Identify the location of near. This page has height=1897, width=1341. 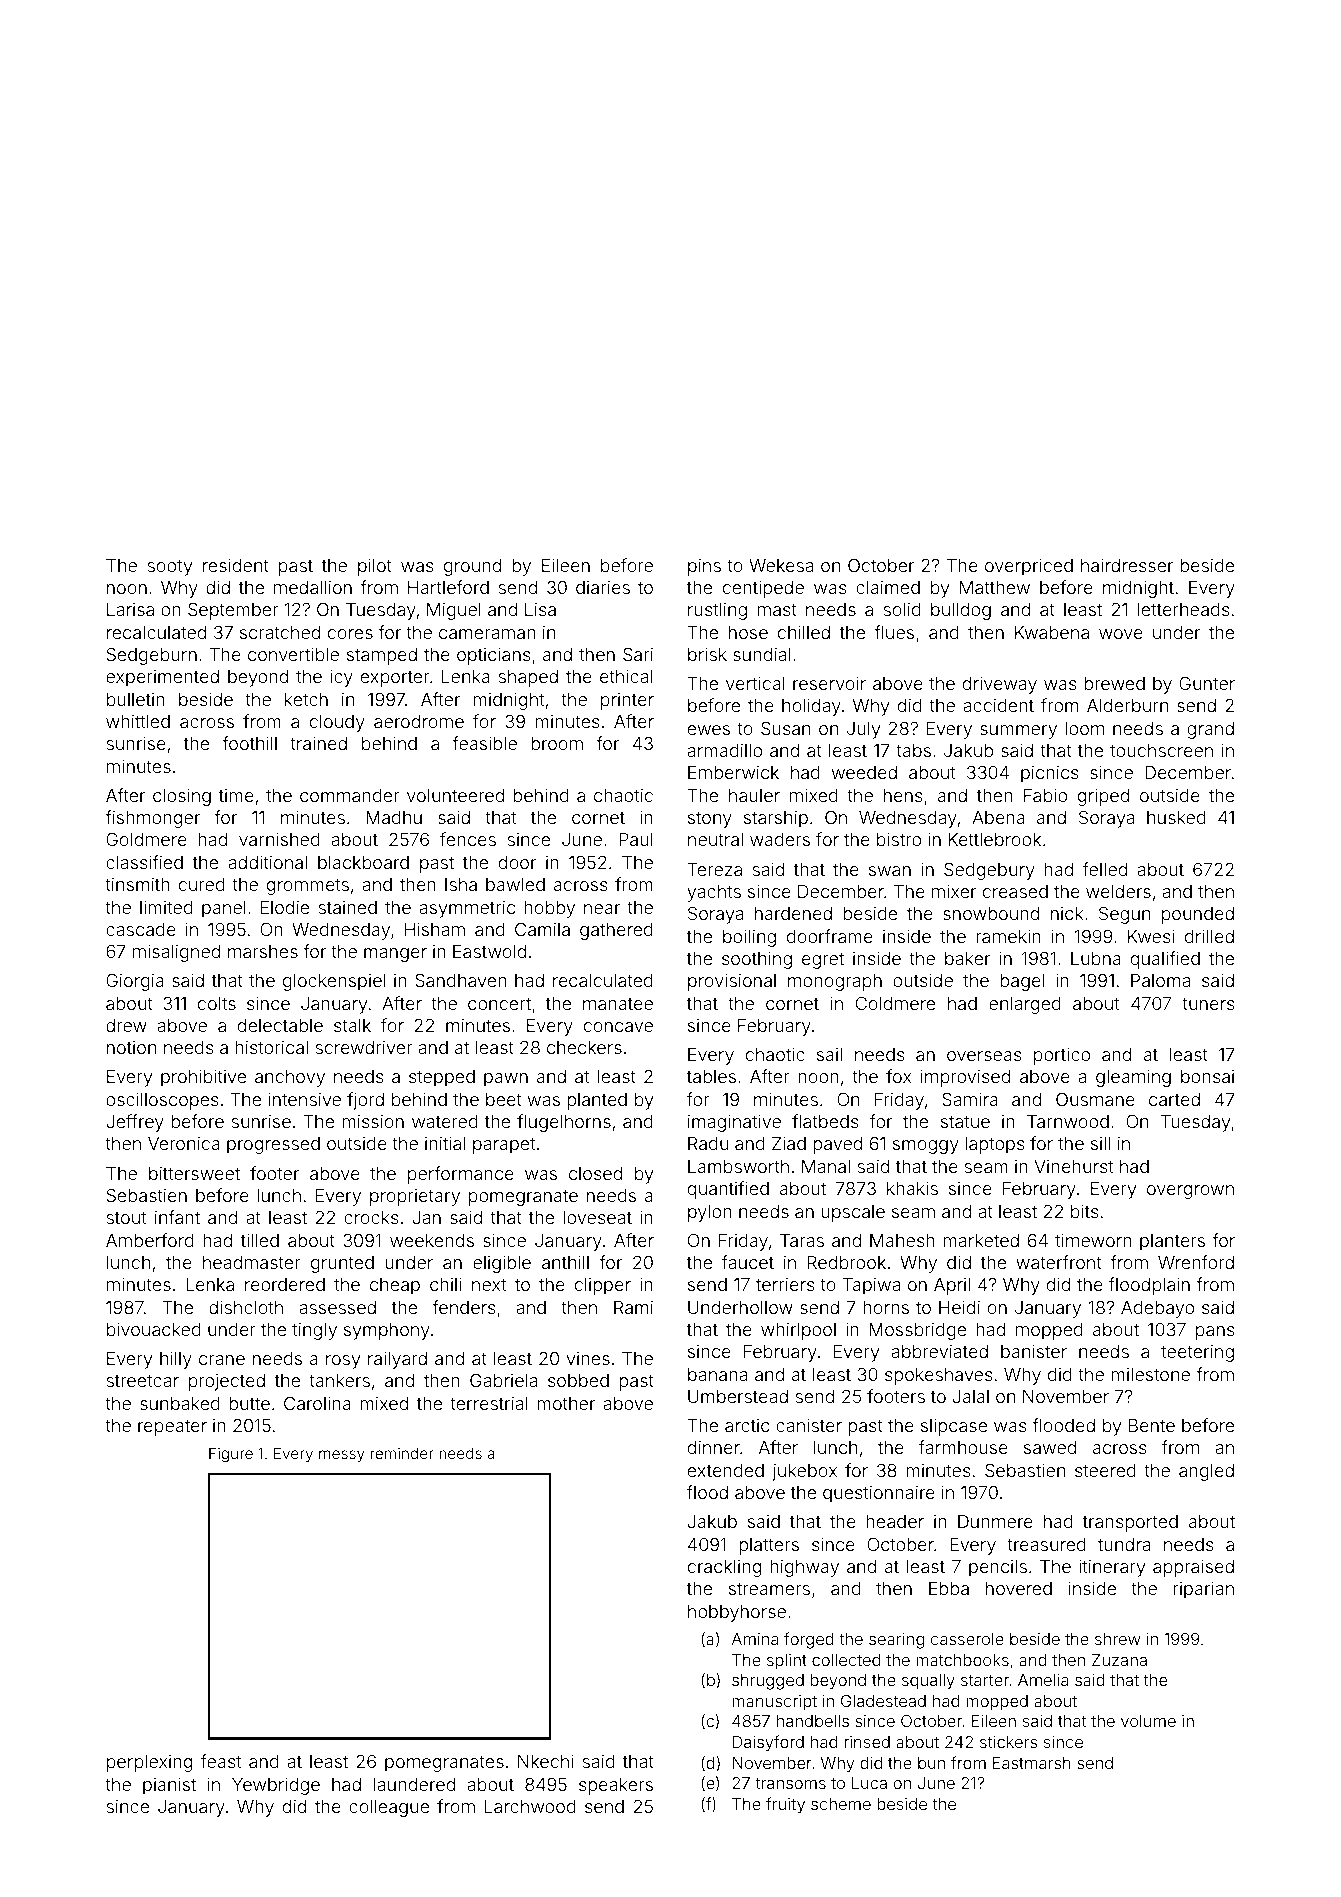
(602, 909).
